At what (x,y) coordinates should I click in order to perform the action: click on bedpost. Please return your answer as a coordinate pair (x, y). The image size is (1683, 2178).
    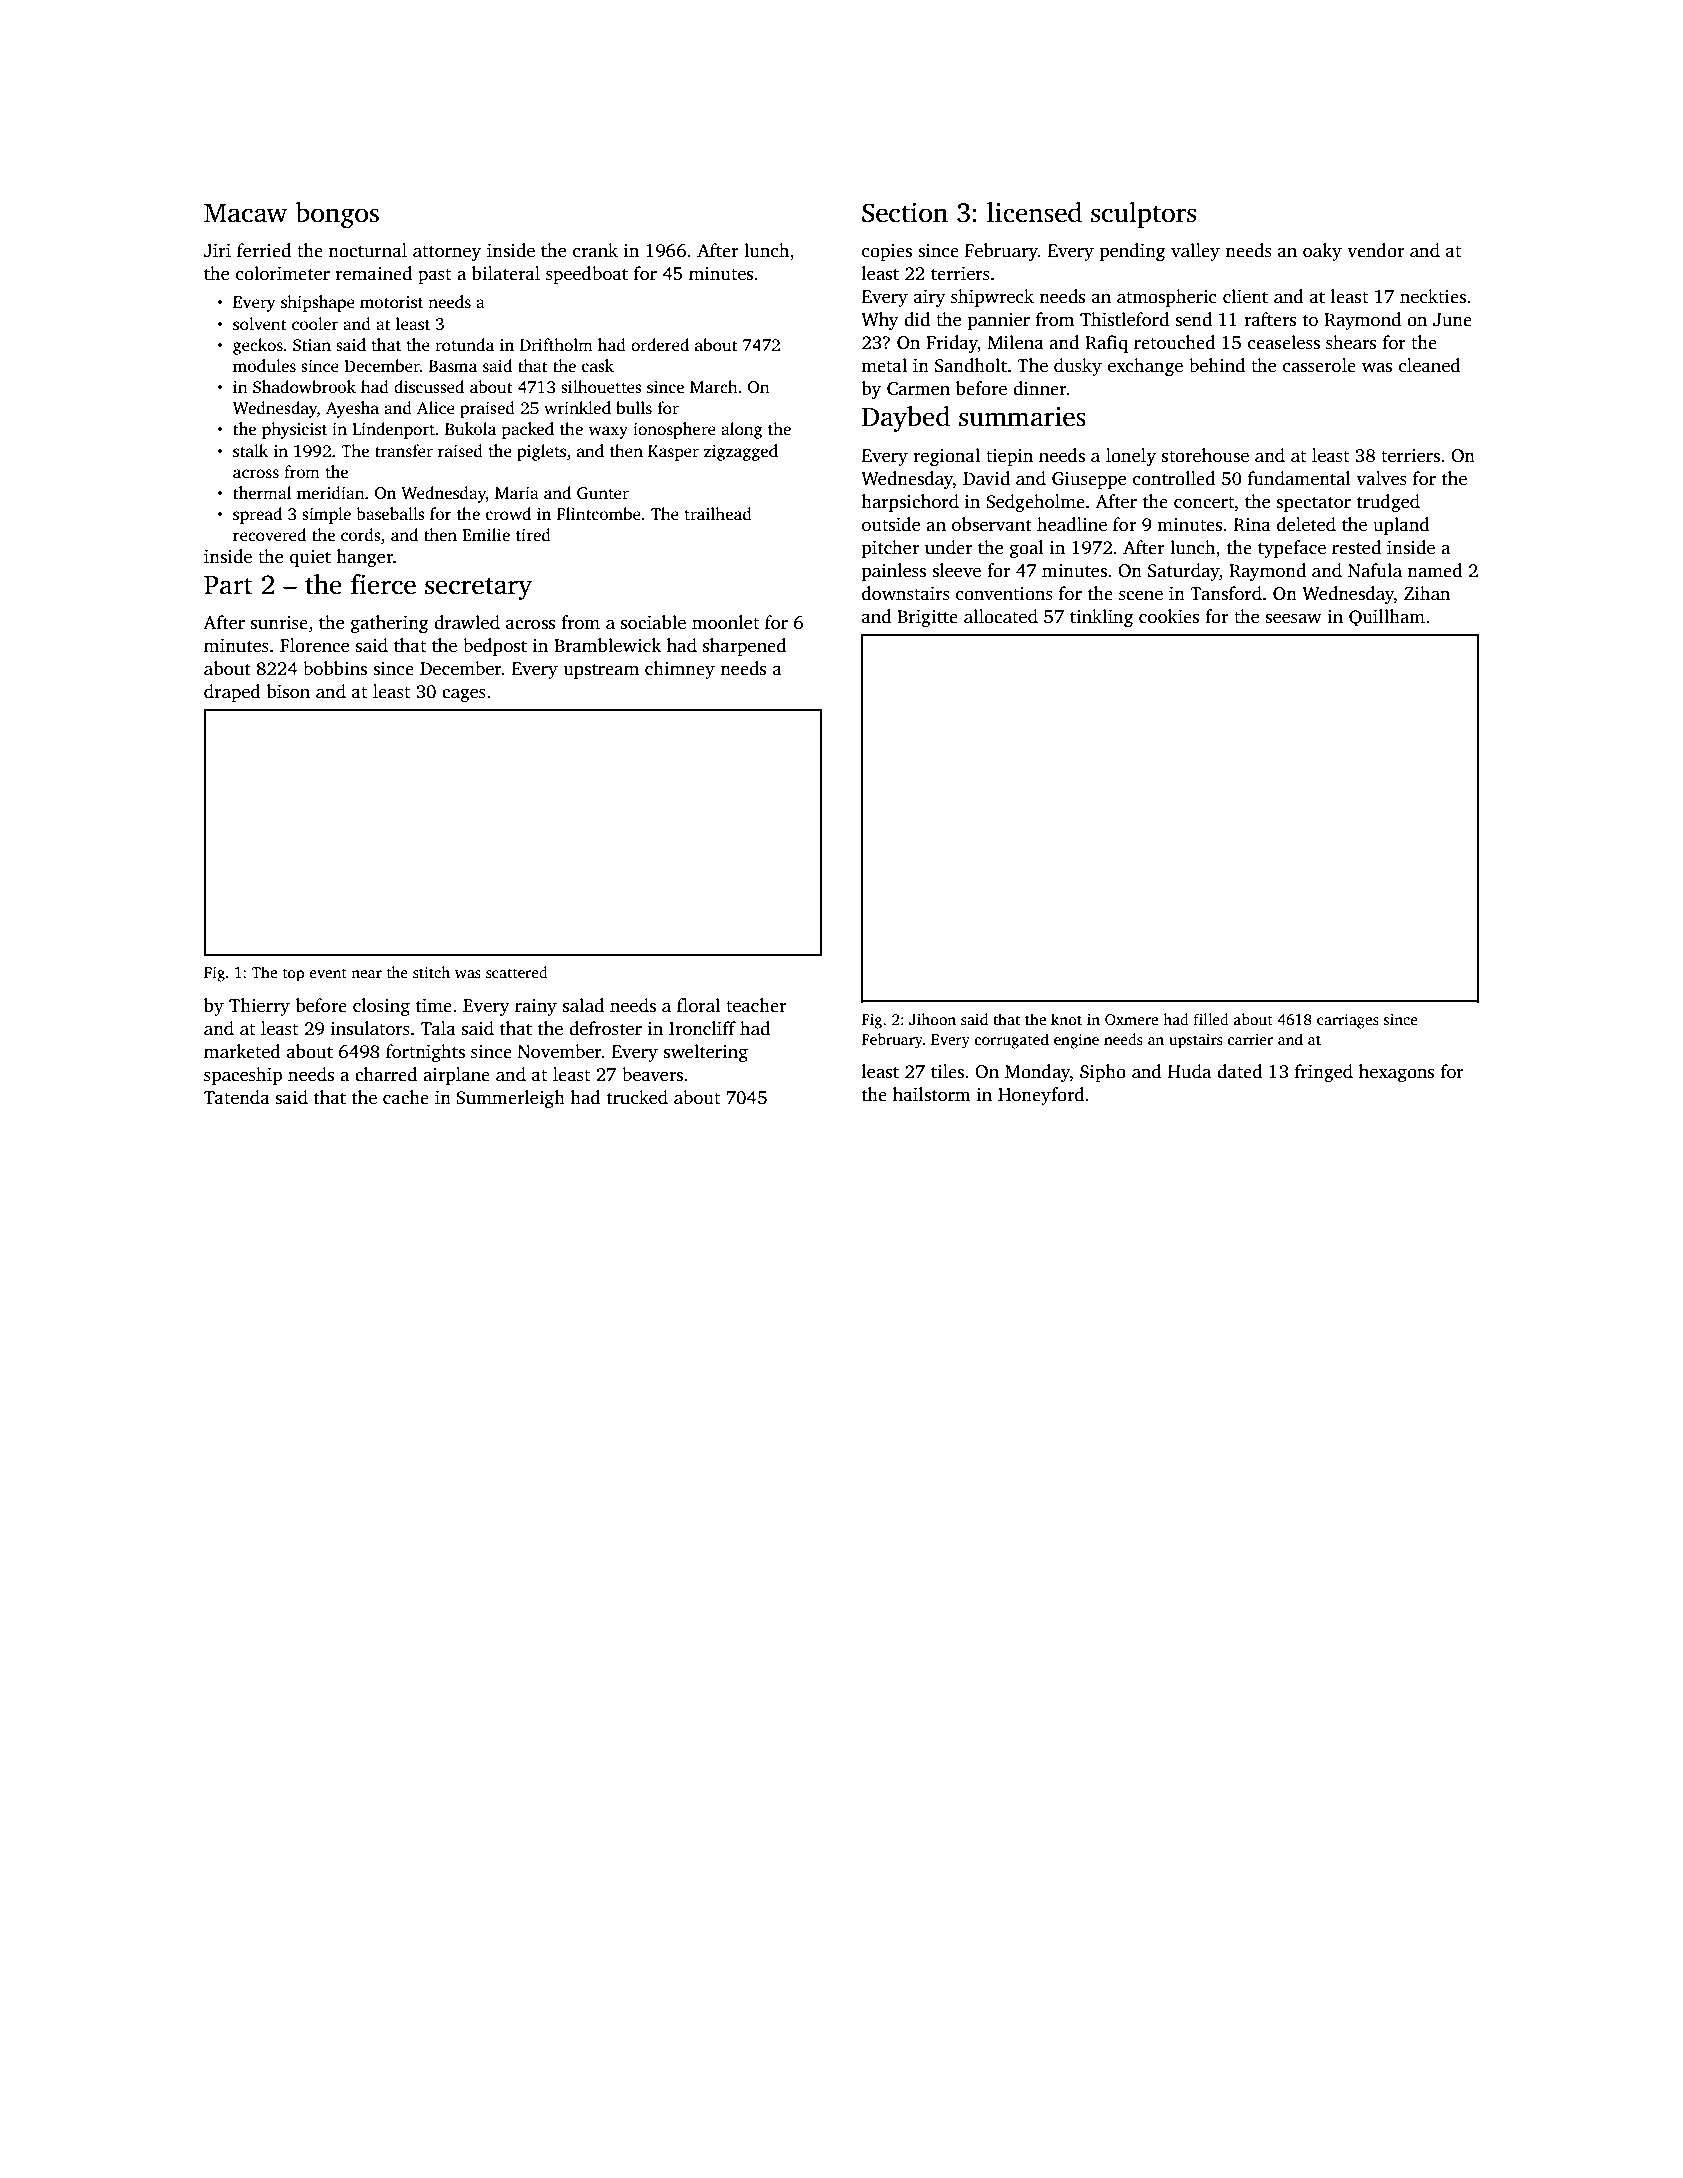
    Looking at the image, I should click on (495, 647).
